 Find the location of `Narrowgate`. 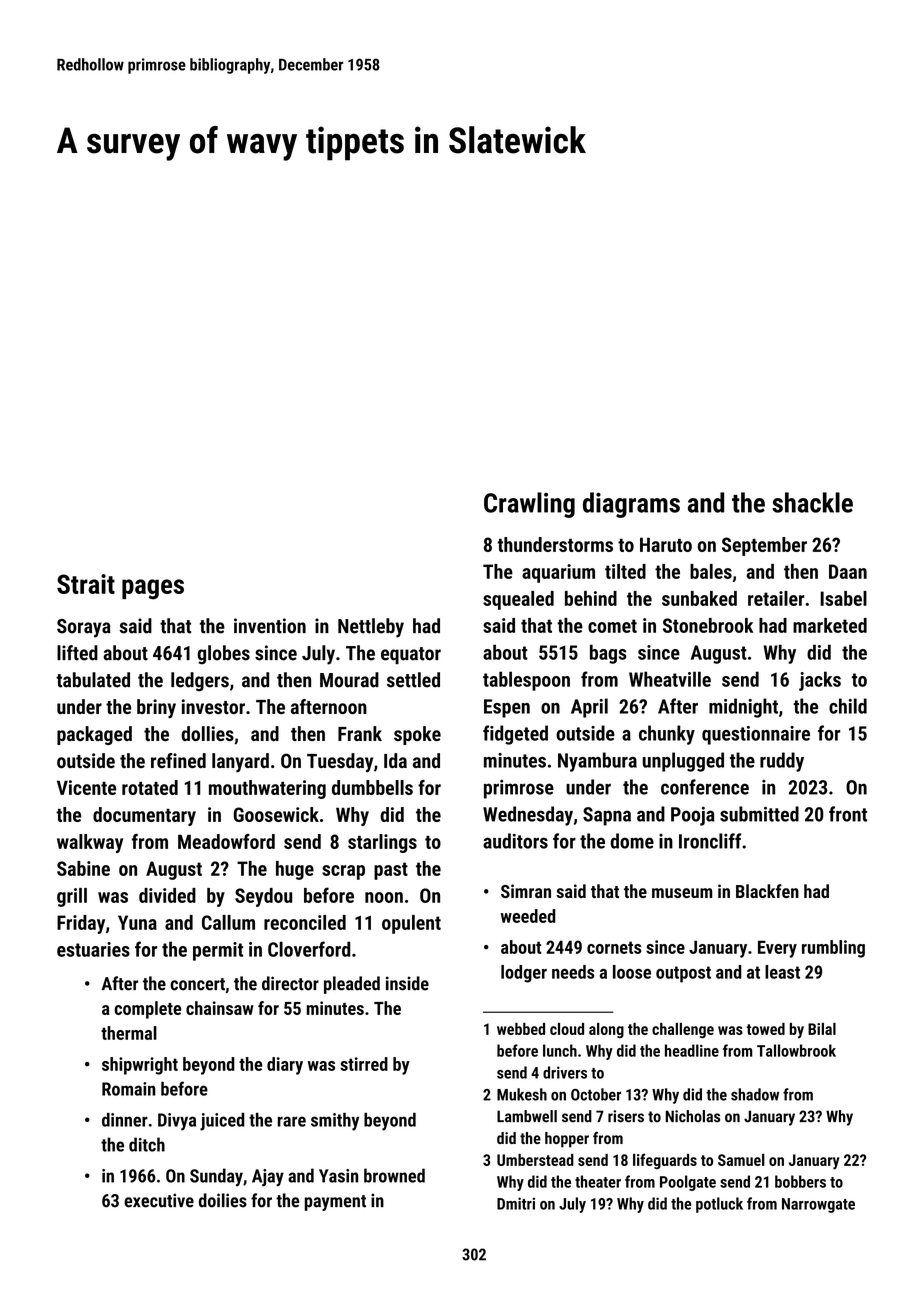

Narrowgate is located at coordinates (818, 1205).
